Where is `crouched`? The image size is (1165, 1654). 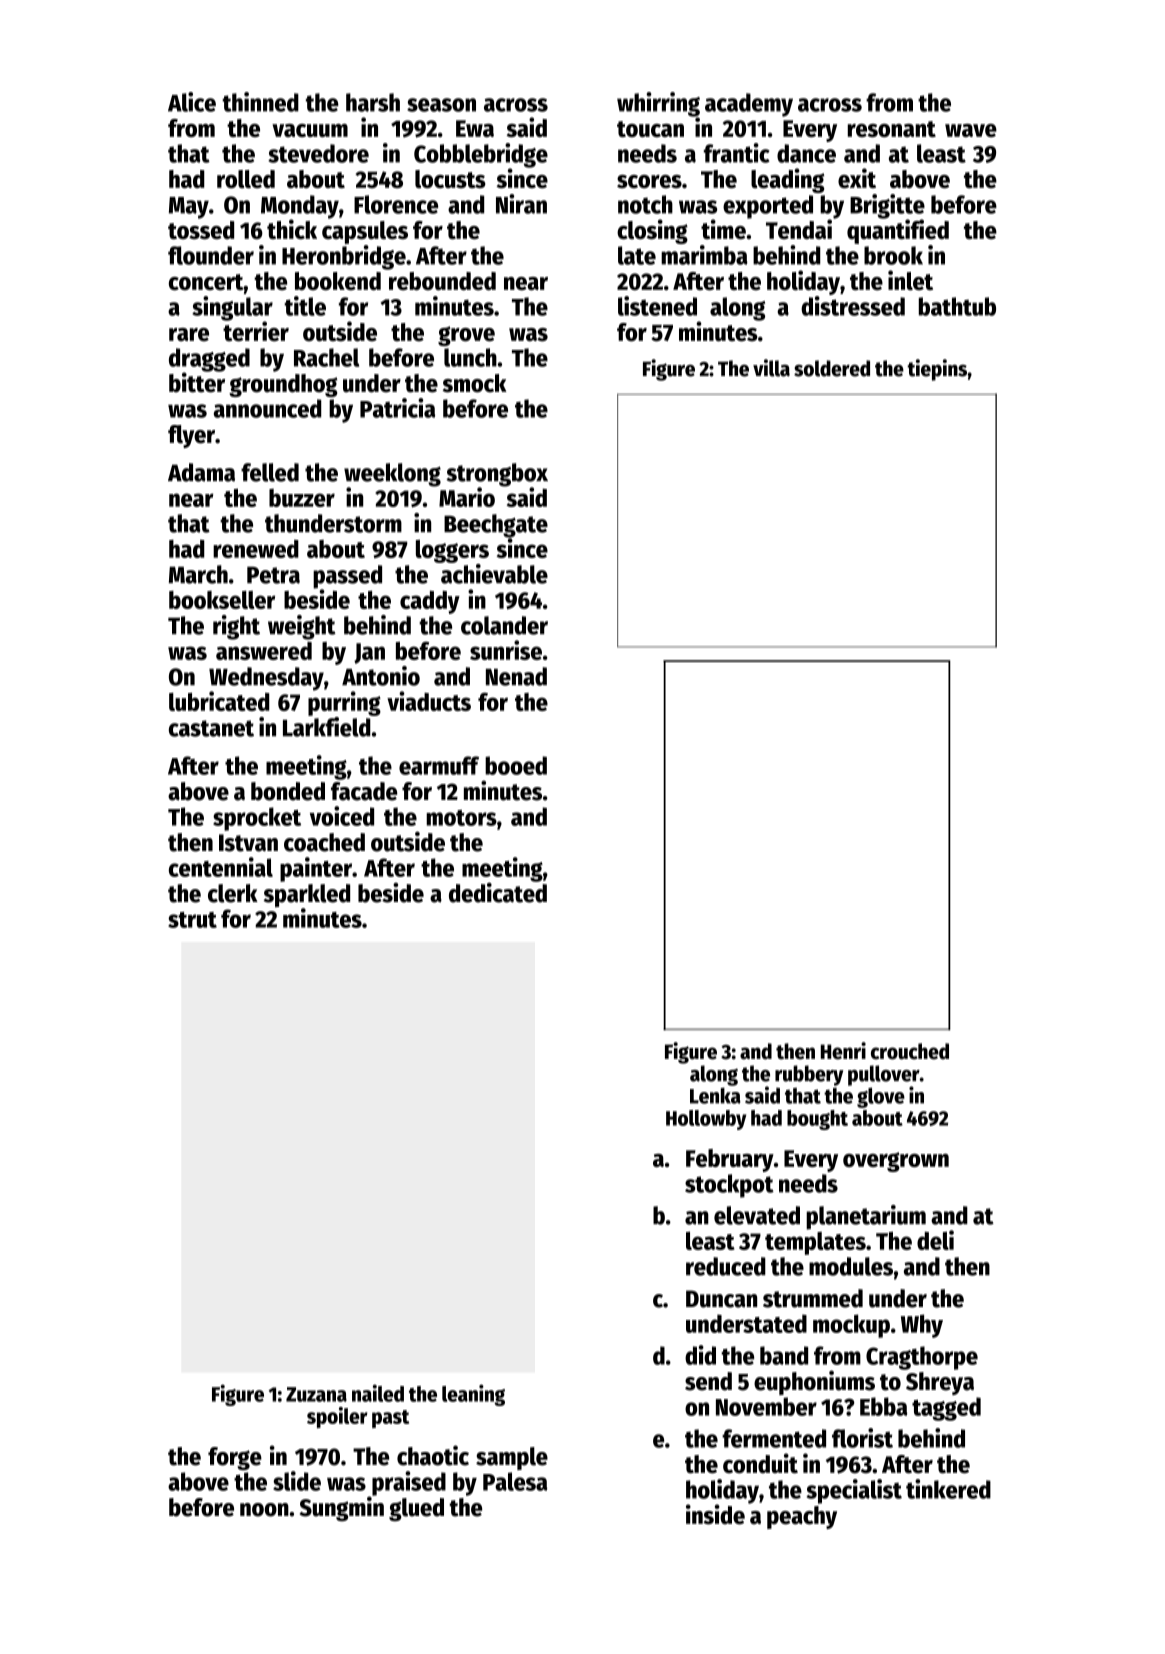 crouched is located at coordinates (910, 1051).
